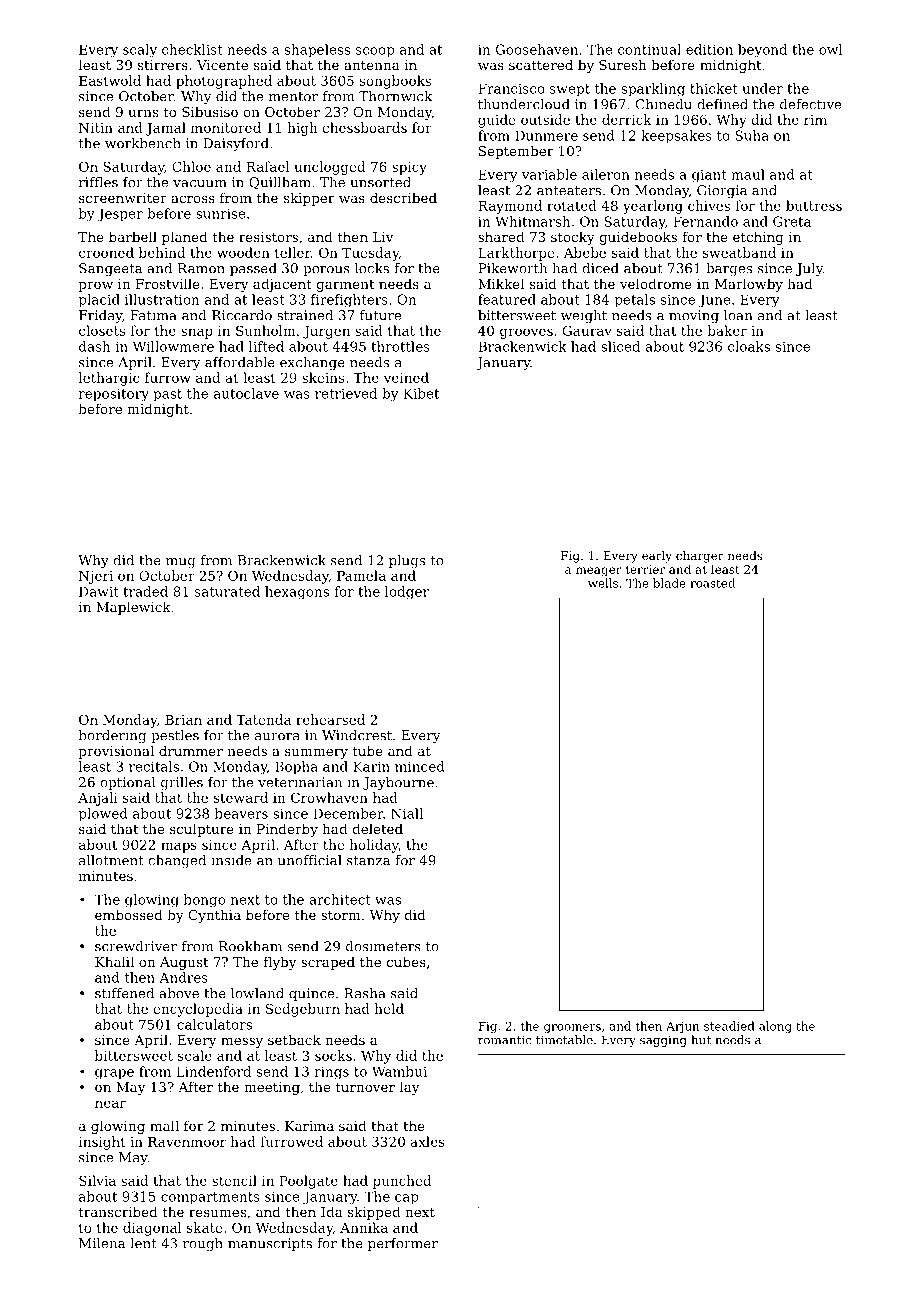 The width and height of the screenshot is (924, 1308). I want to click on throttles, so click(400, 346).
